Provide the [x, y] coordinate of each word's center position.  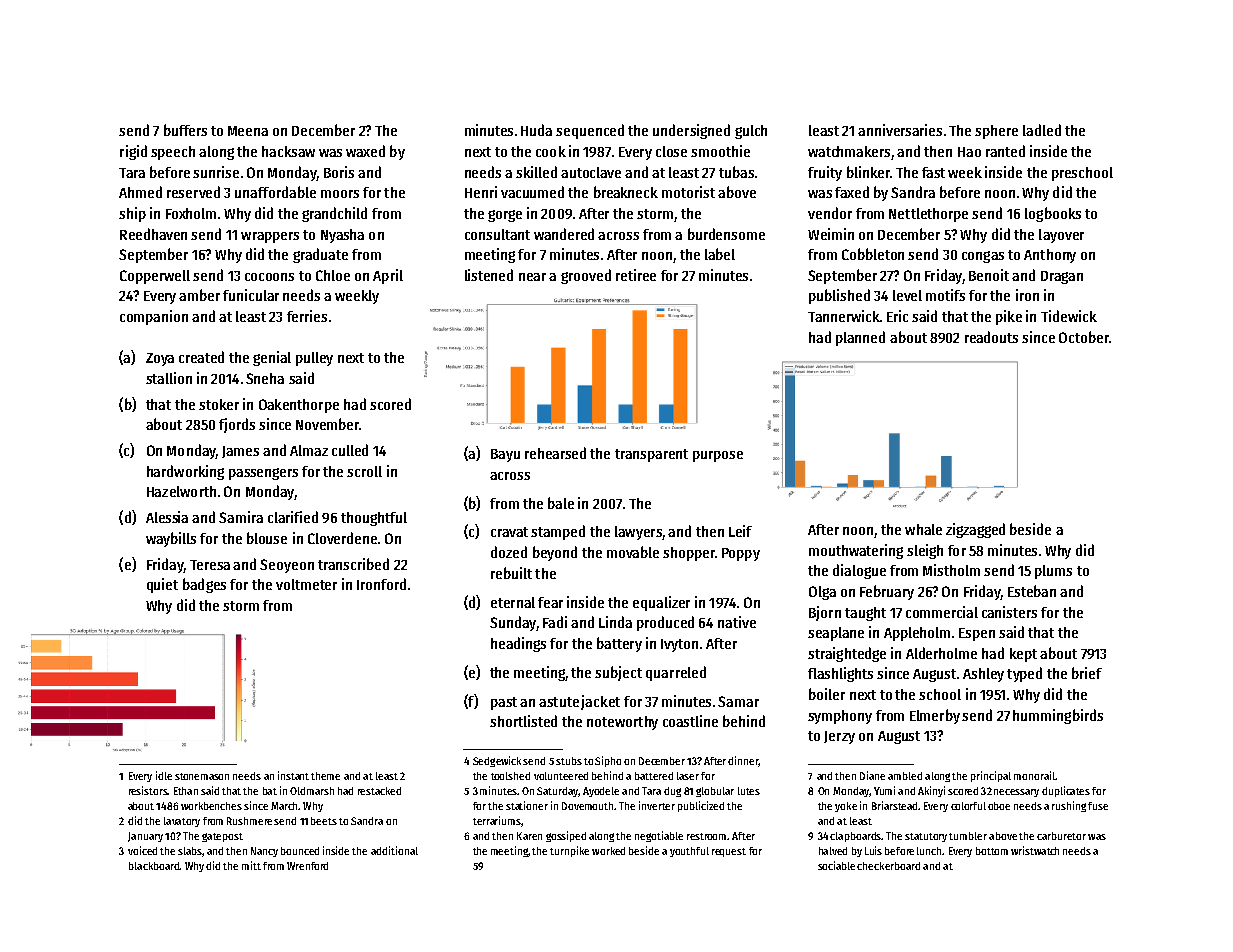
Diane [872, 775]
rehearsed [555, 453]
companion [154, 317]
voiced [142, 850]
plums [1053, 572]
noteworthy [622, 723]
